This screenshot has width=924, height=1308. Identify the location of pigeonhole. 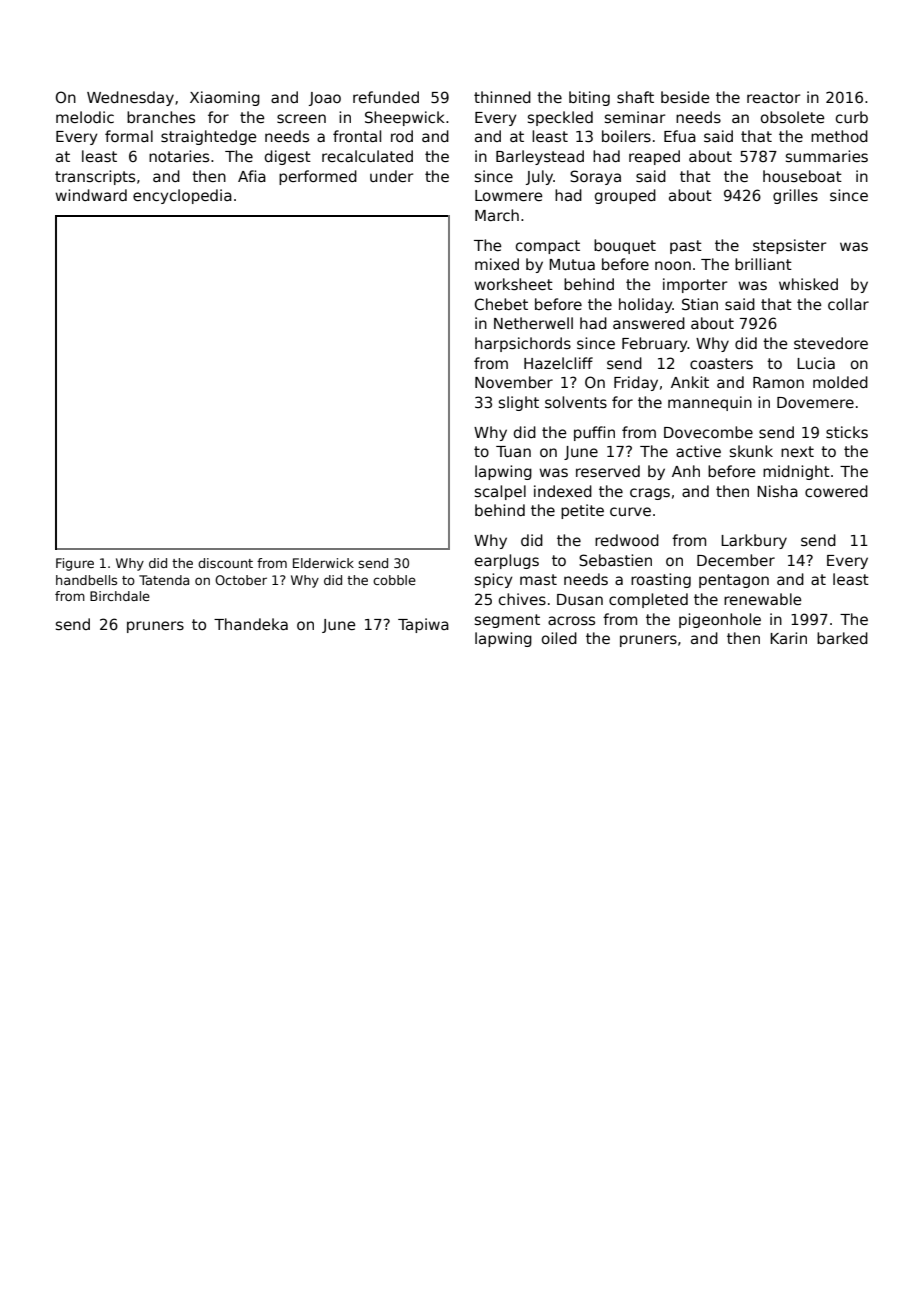
(720, 620).
